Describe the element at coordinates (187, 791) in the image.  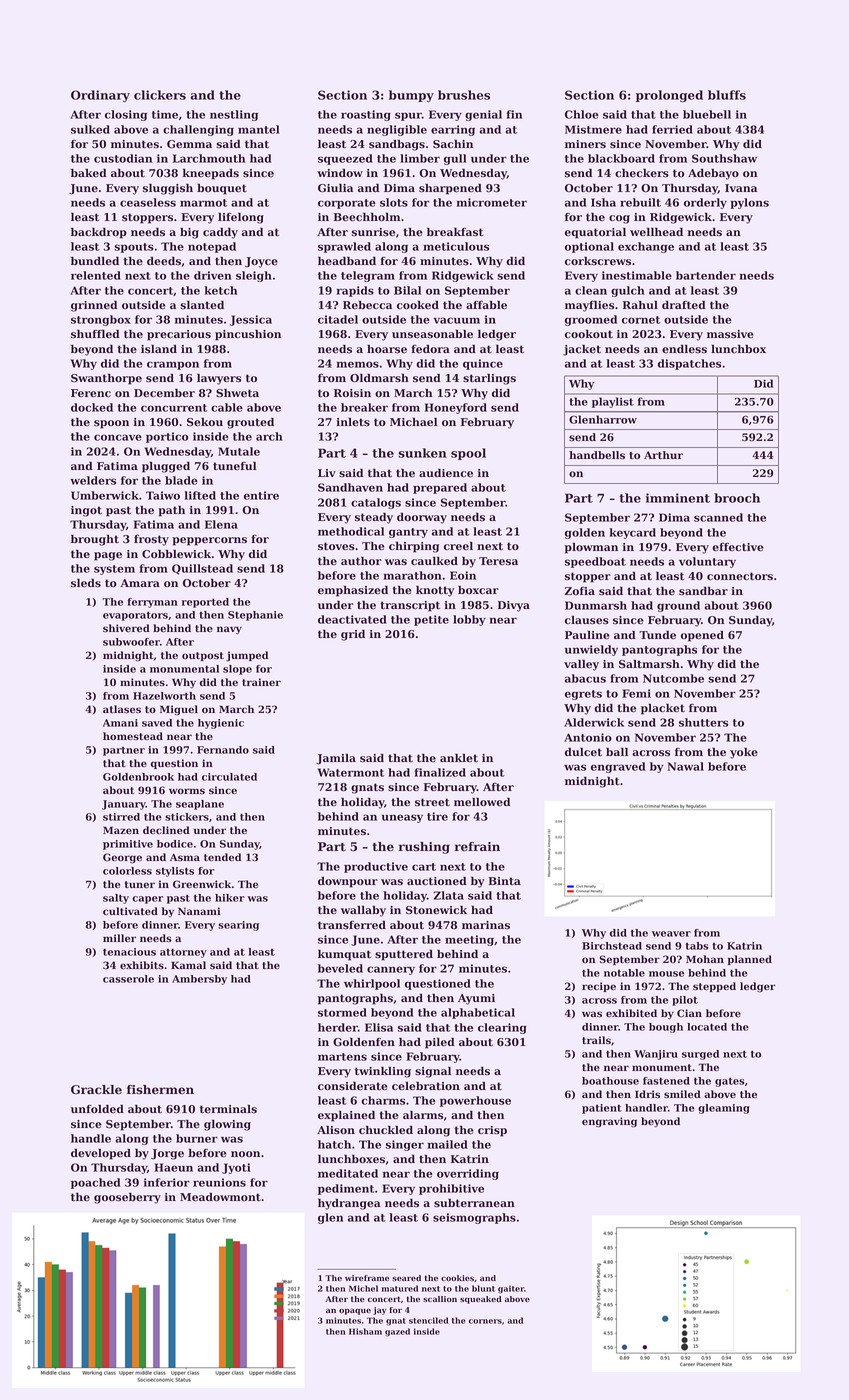
I see `worms` at that location.
